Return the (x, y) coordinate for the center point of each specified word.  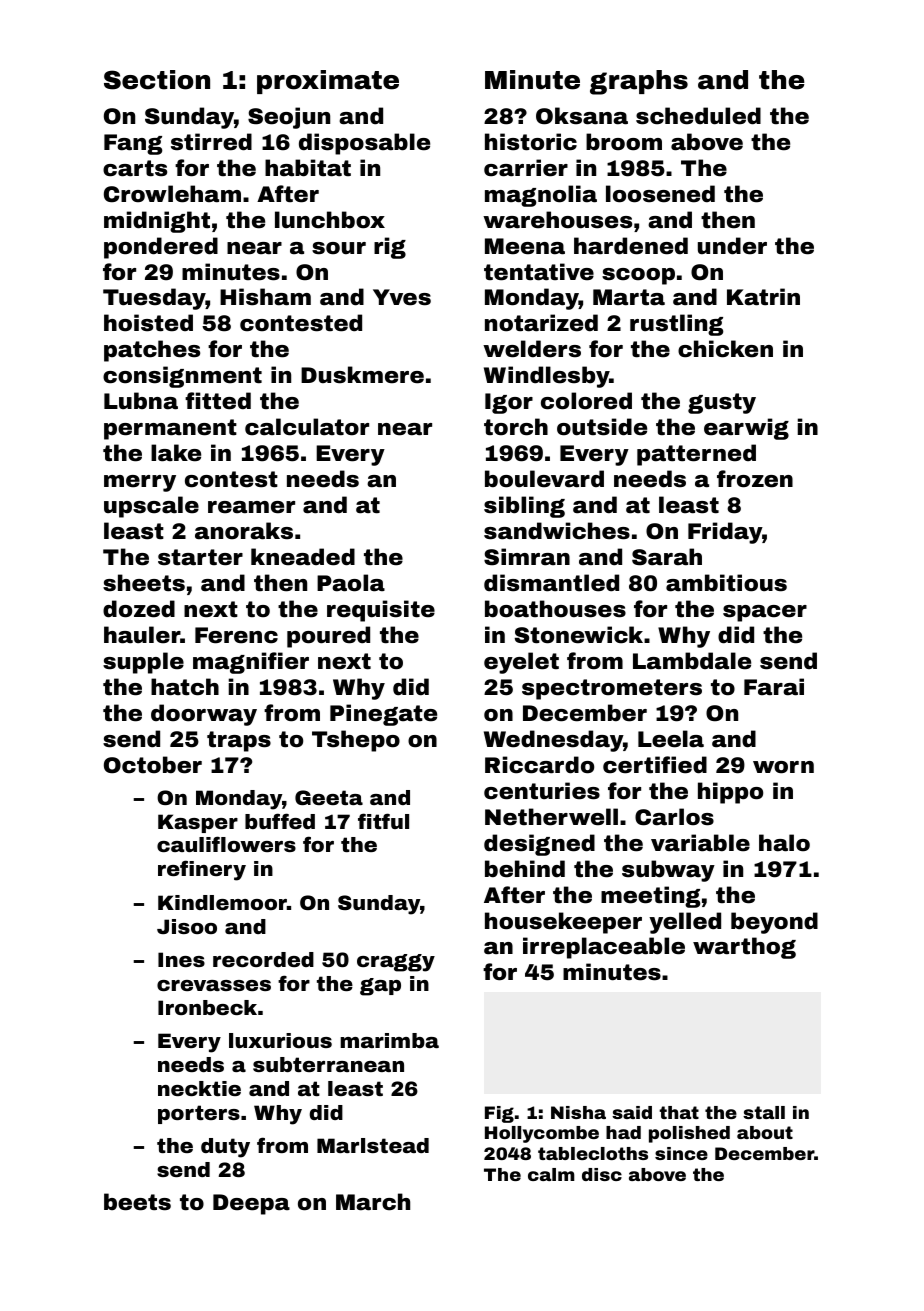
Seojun (289, 118)
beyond (774, 923)
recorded (263, 959)
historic (531, 142)
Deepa (251, 1204)
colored (586, 401)
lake (176, 453)
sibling (524, 507)
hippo (730, 793)
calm (551, 1174)
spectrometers (612, 689)
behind (525, 869)
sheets (144, 583)
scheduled (698, 116)
